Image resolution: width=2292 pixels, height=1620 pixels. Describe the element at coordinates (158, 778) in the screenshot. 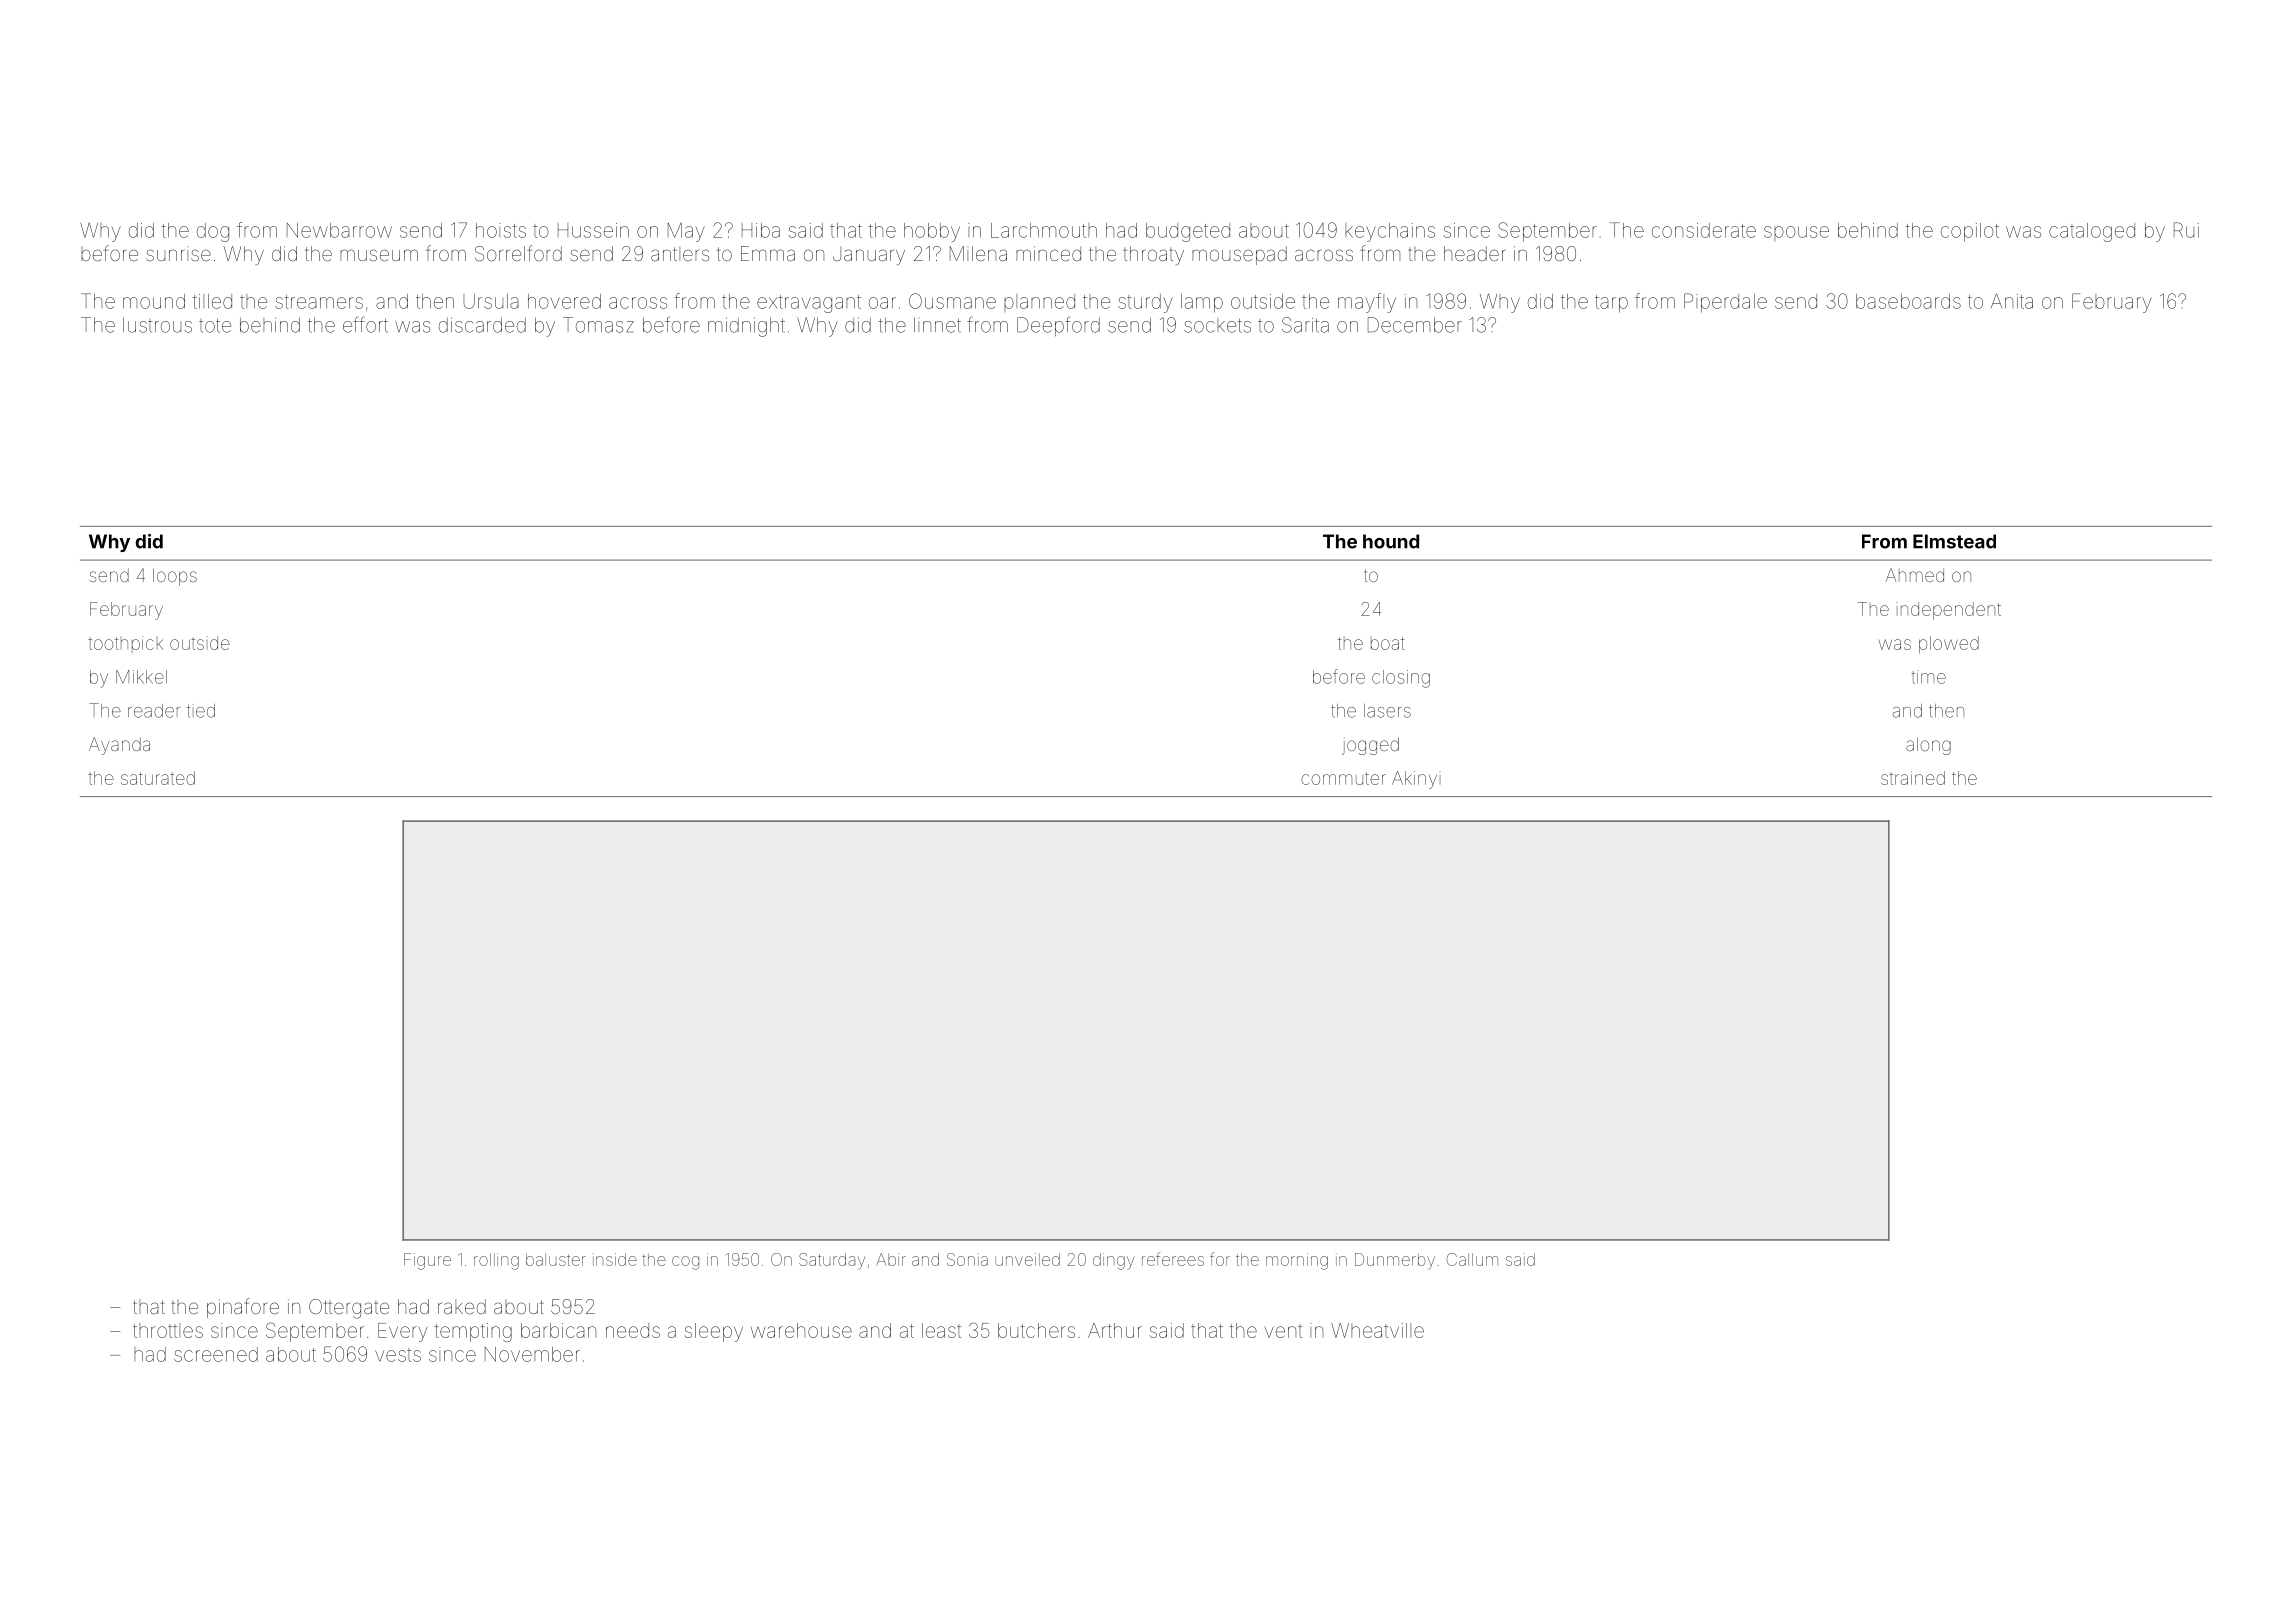

I see `saturated` at that location.
